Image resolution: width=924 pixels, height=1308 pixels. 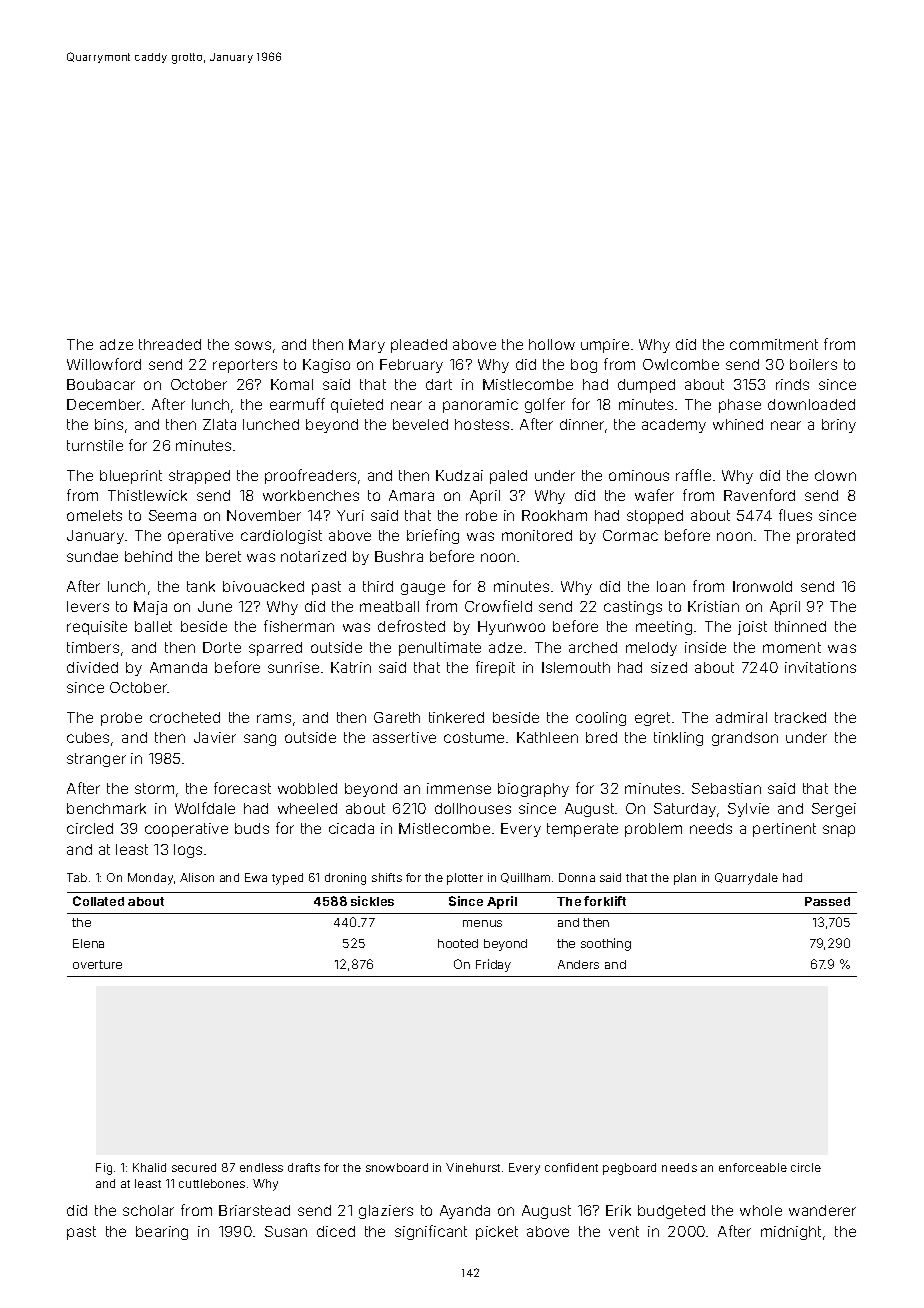 I want to click on cuttlebones, so click(x=212, y=1183).
